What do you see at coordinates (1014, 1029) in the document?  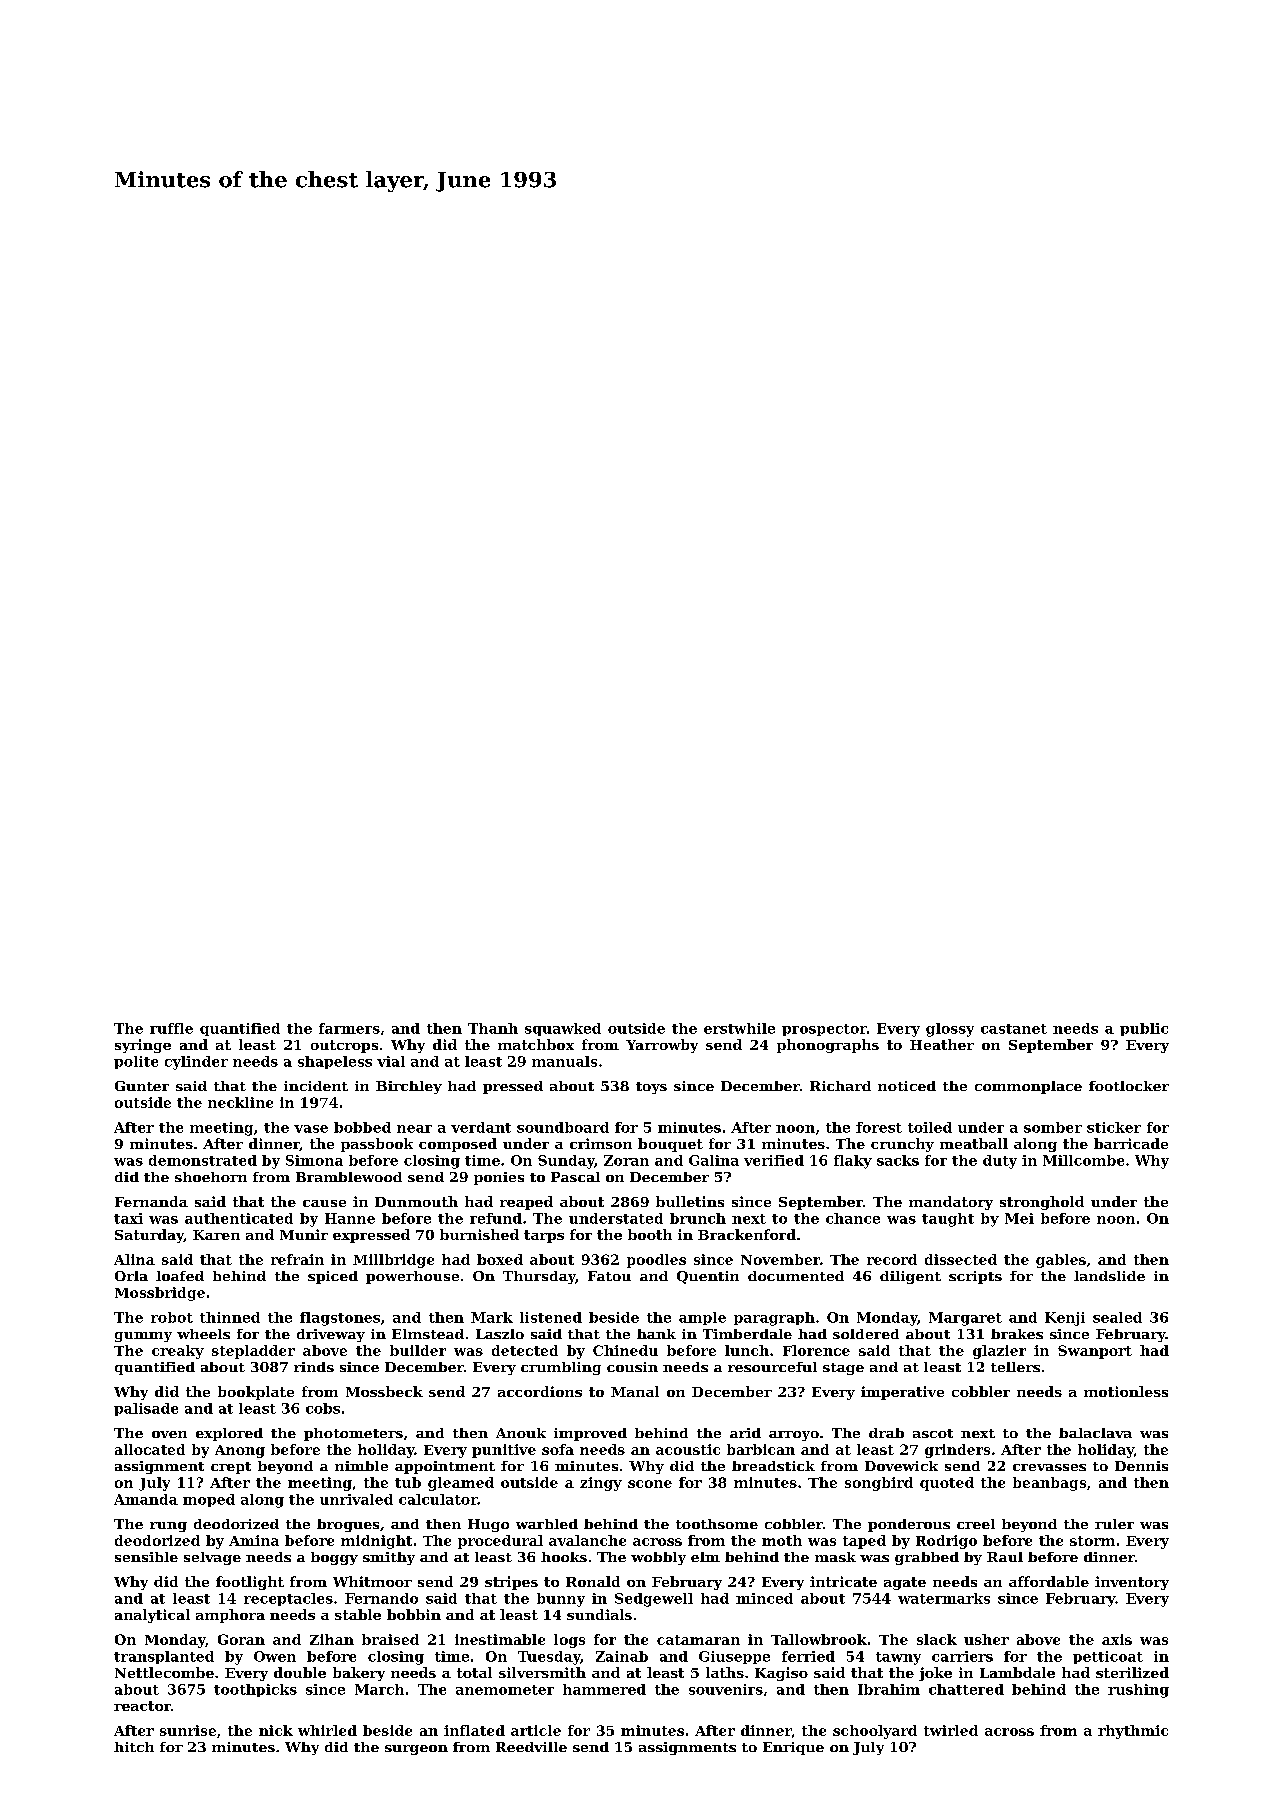 I see `castanet` at bounding box center [1014, 1029].
